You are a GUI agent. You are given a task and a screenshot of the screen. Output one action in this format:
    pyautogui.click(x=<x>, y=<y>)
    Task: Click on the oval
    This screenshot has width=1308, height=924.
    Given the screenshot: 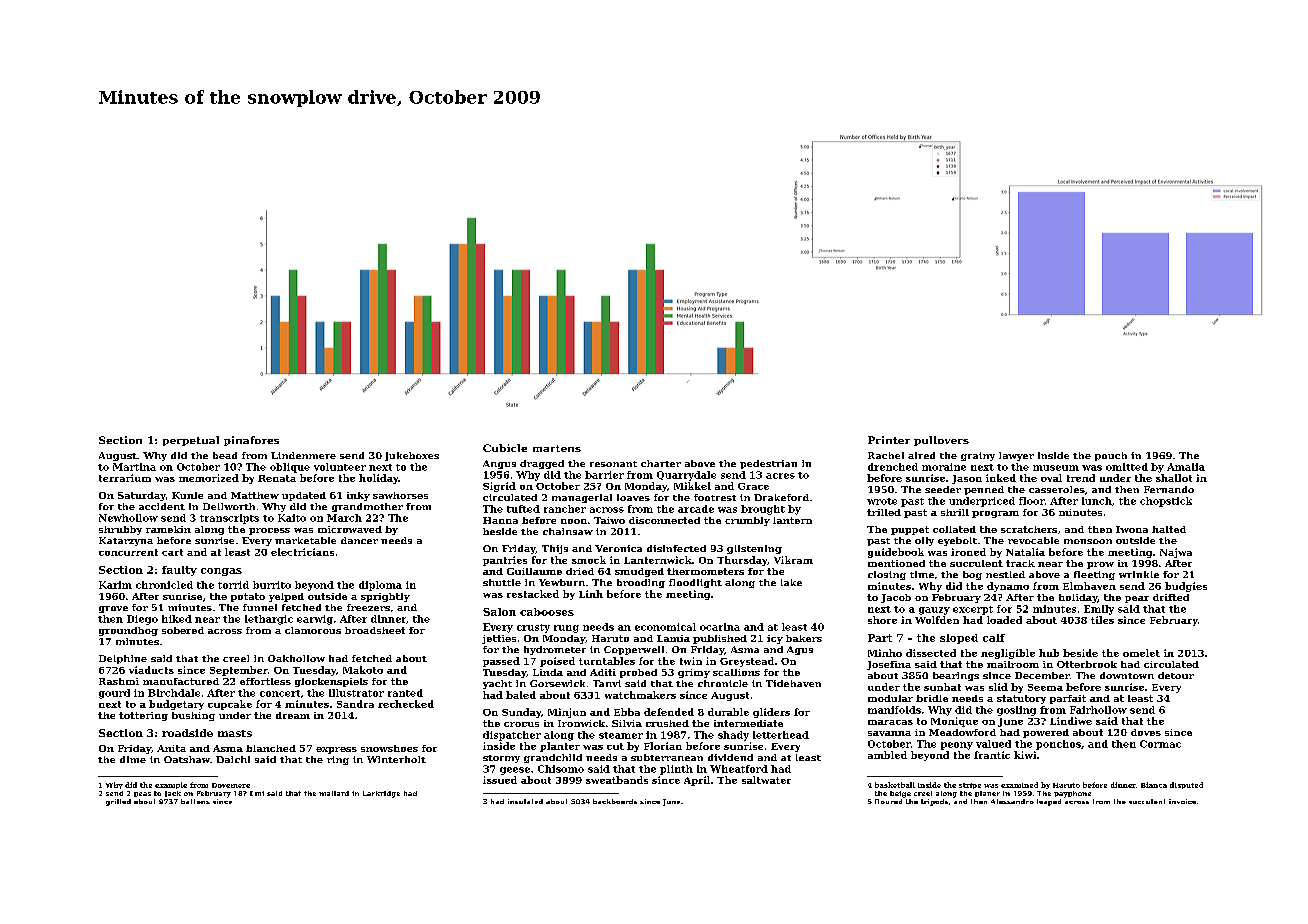 What is the action you would take?
    pyautogui.click(x=1051, y=478)
